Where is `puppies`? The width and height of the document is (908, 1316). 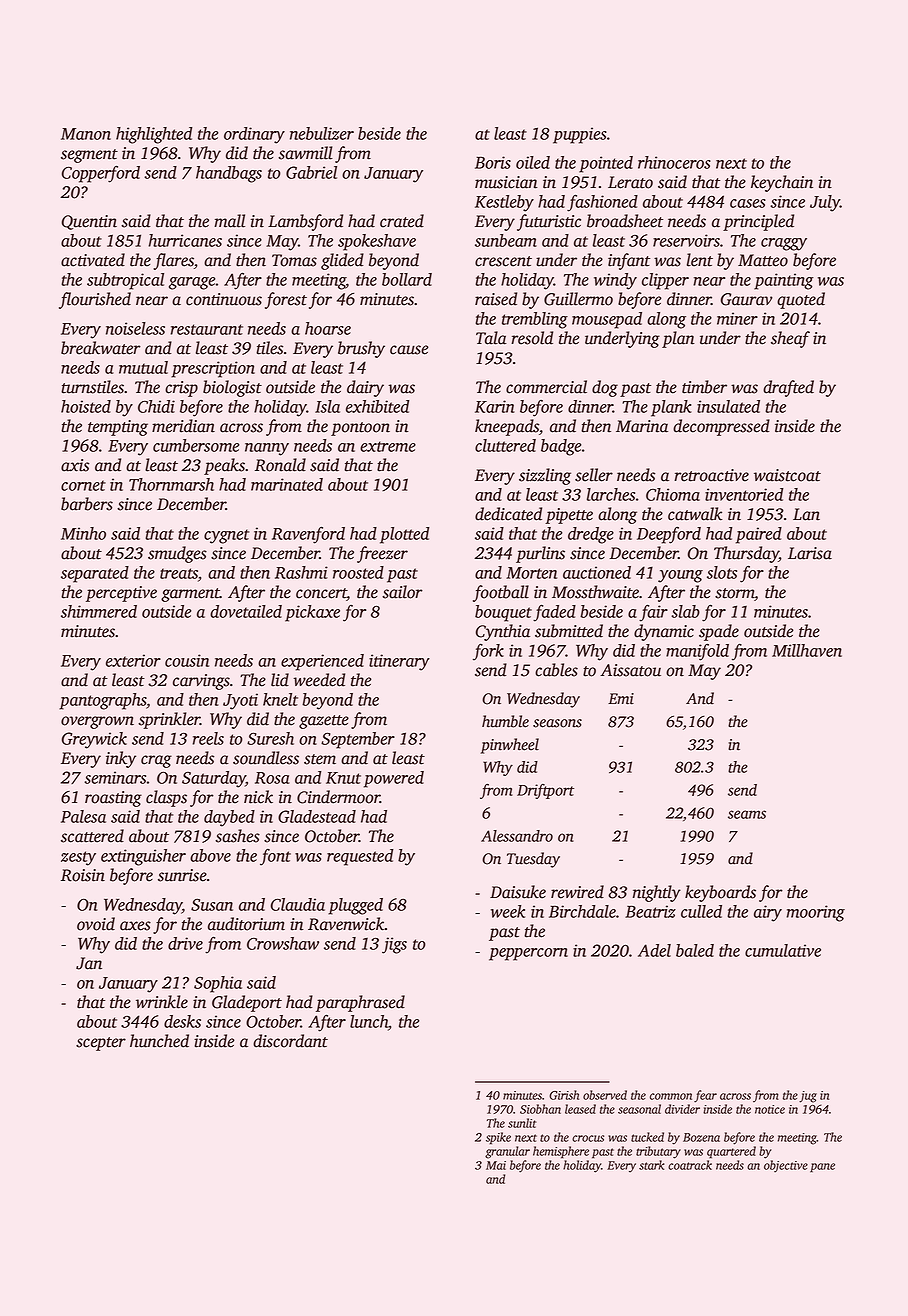
puppies is located at coordinates (580, 135).
